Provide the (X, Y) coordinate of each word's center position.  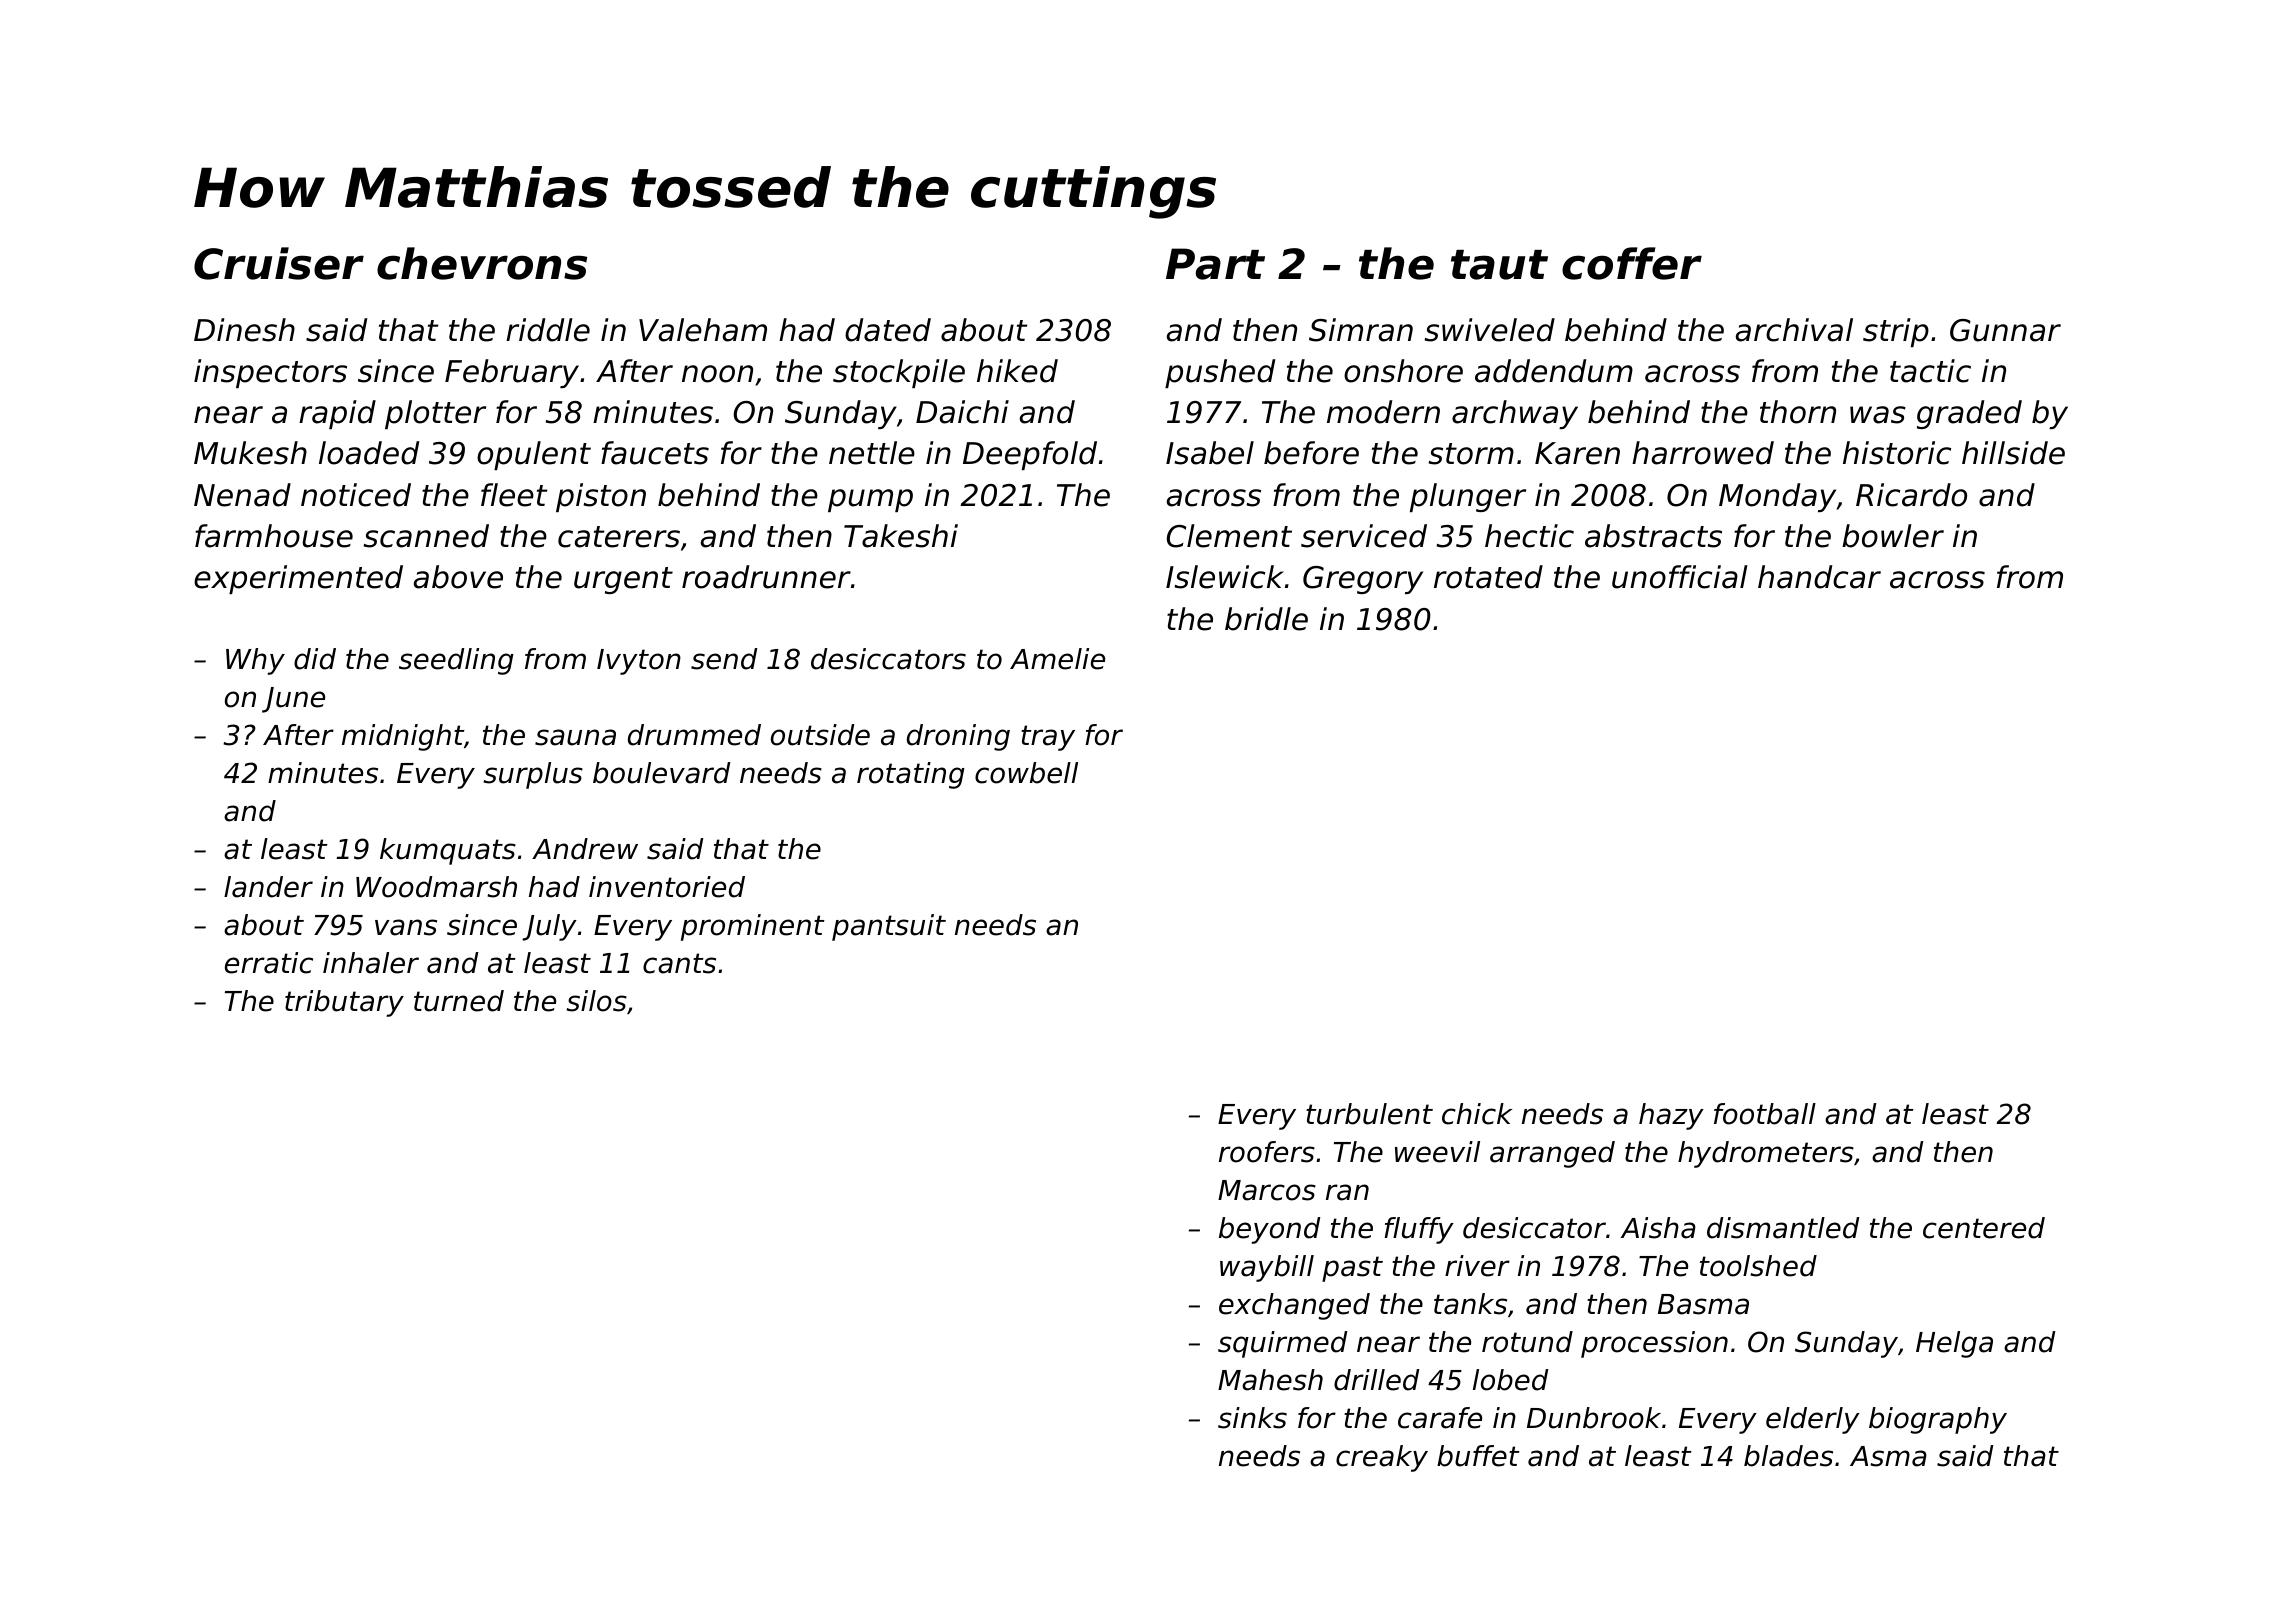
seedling (456, 661)
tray (1048, 738)
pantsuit (889, 927)
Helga (1954, 1344)
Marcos (1267, 1190)
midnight (403, 737)
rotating (911, 775)
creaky (1382, 1458)
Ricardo (1911, 495)
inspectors (270, 373)
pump (870, 500)
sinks (1252, 1418)
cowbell (1026, 773)
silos (596, 1001)
